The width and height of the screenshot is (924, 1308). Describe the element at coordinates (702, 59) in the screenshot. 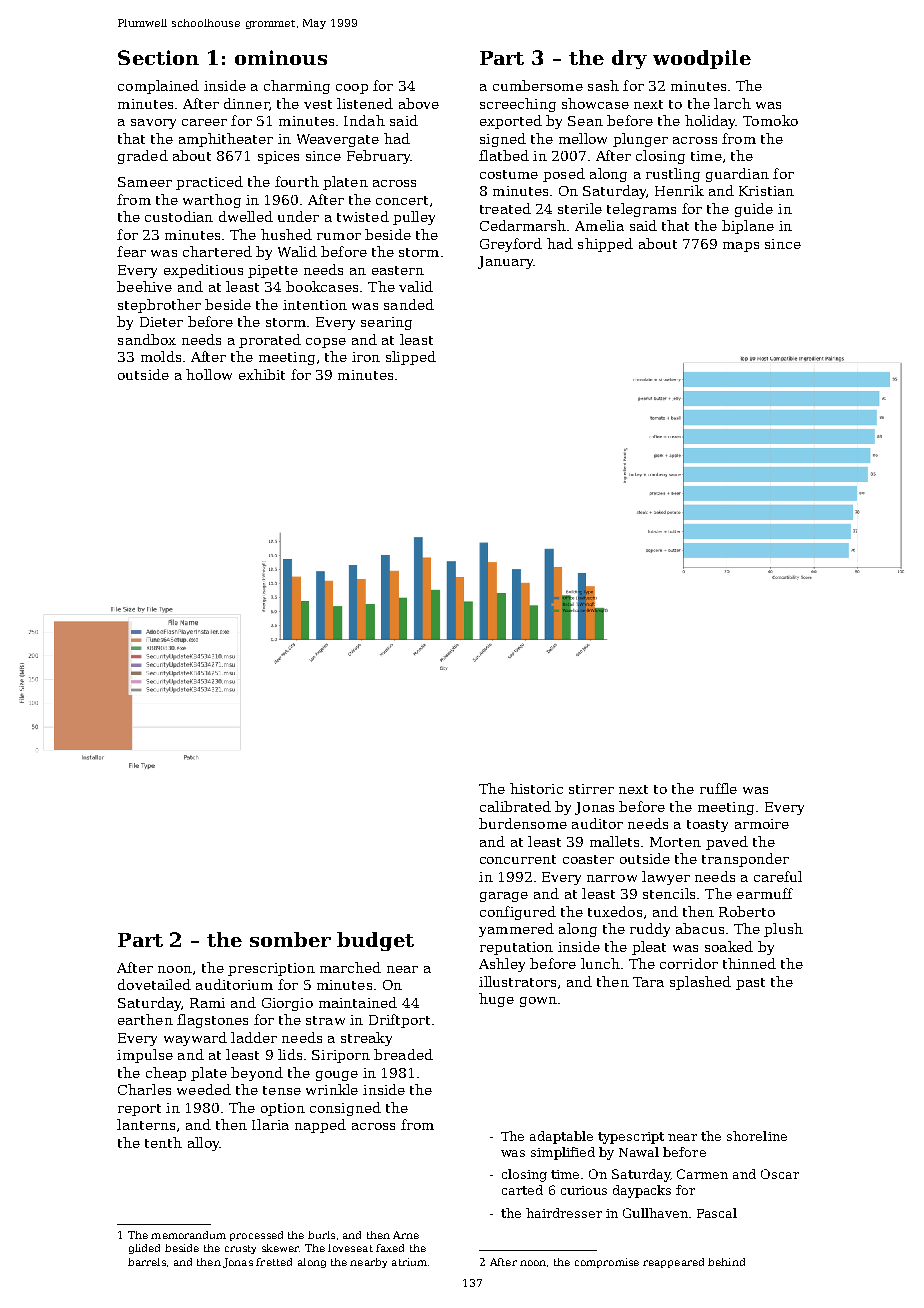

I see `woodpile` at that location.
